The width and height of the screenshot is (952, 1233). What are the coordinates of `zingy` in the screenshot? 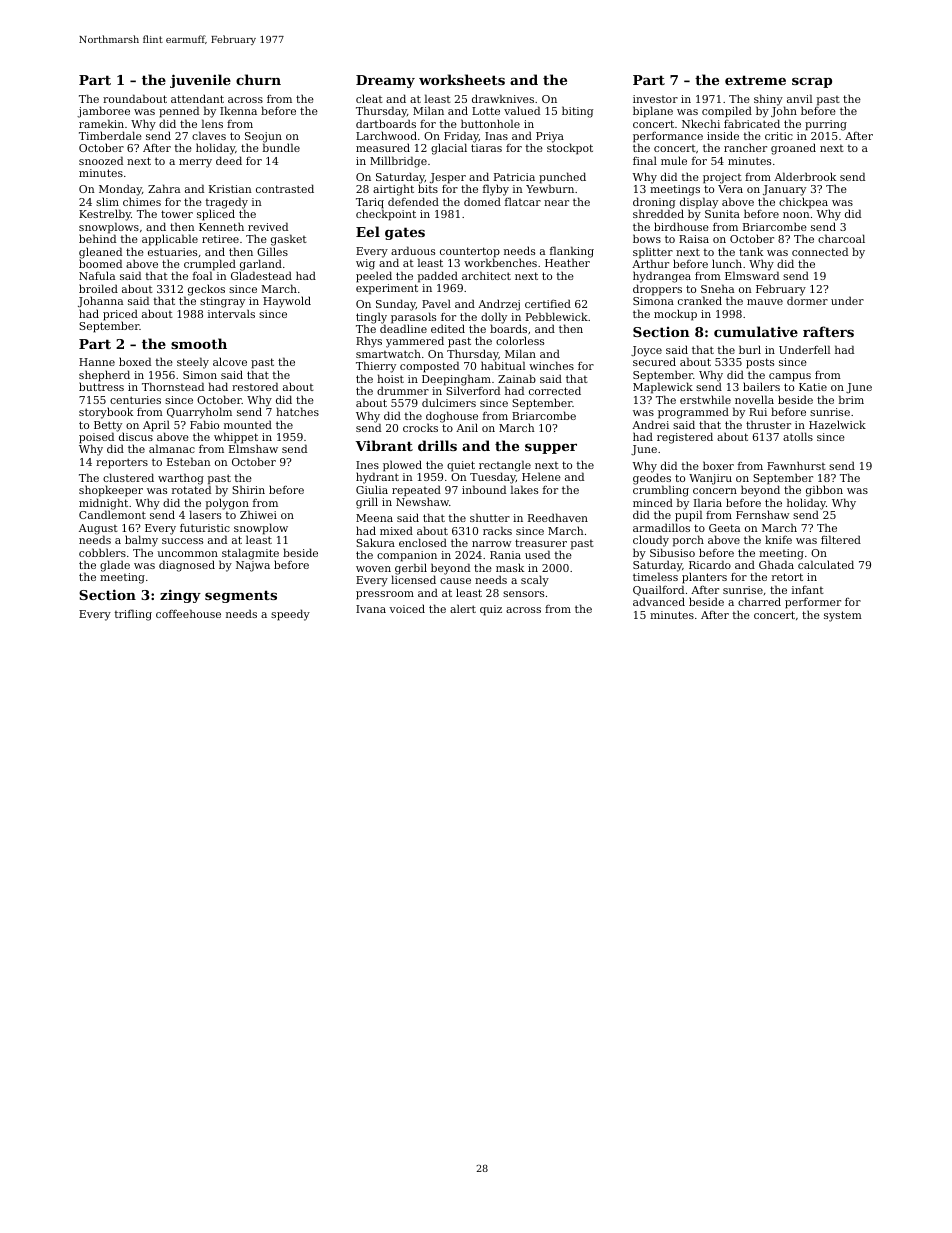 It's located at (180, 596).
